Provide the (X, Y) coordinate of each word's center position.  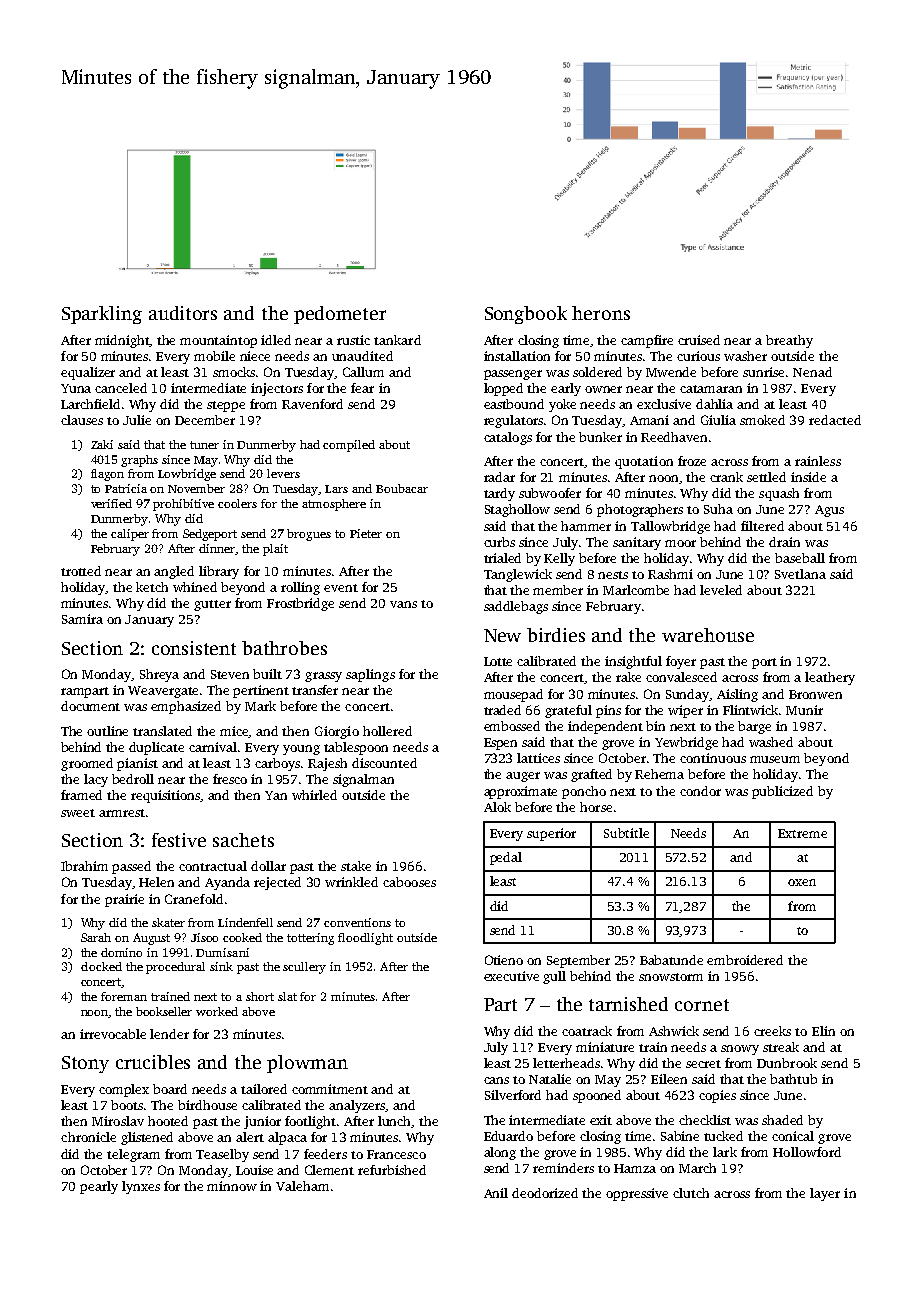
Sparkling (102, 315)
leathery (830, 678)
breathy (789, 341)
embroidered (745, 960)
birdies (556, 635)
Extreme (802, 833)
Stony (85, 1064)
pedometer (340, 315)
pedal (506, 858)
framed (81, 795)
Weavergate (163, 692)
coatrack (587, 1031)
